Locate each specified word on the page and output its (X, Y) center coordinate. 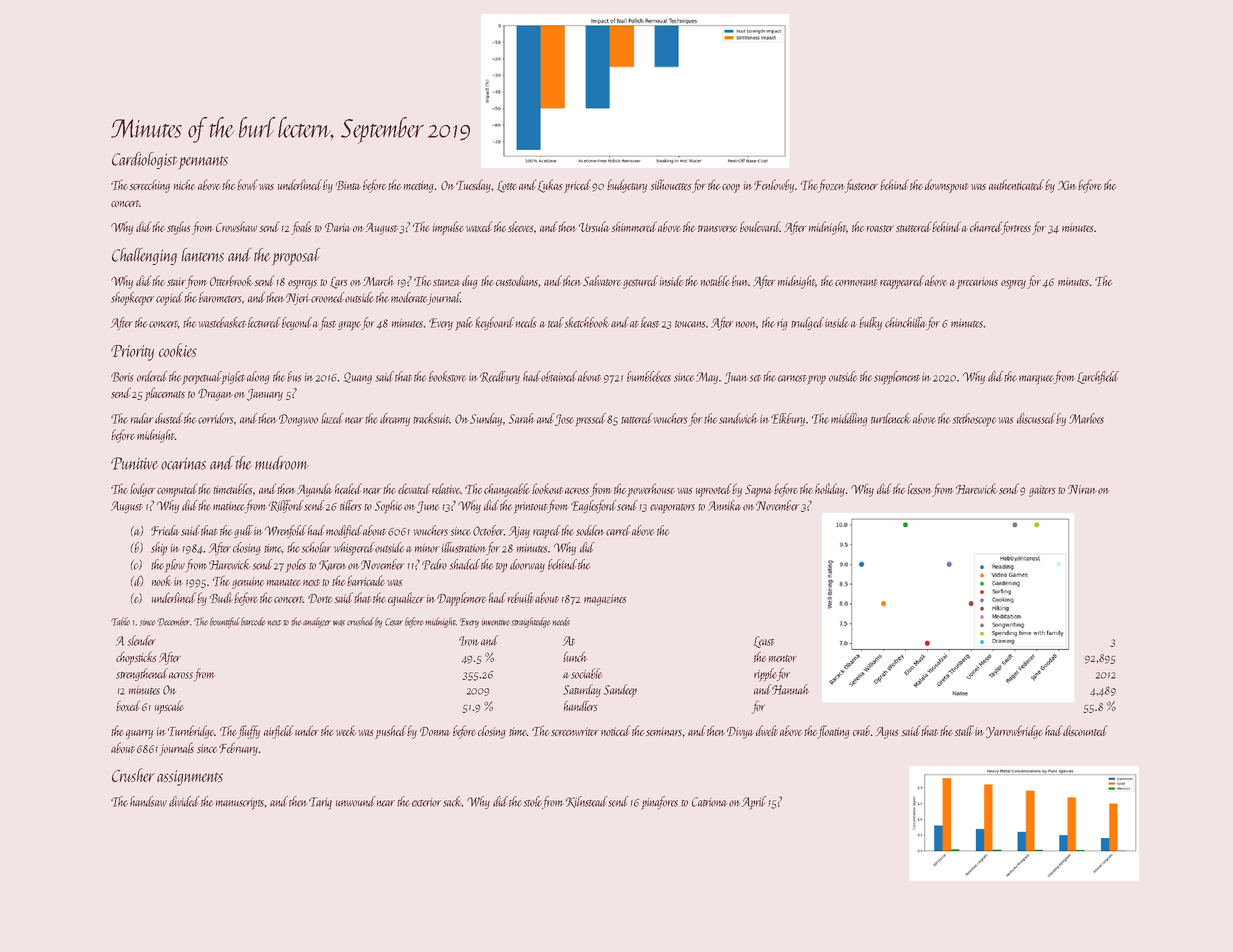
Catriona (710, 802)
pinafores (659, 803)
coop (731, 188)
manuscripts (240, 804)
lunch (575, 657)
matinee (229, 506)
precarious (977, 283)
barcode (253, 621)
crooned (328, 297)
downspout (947, 186)
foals (301, 228)
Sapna (758, 491)
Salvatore (602, 280)
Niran (1082, 489)
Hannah (790, 689)
